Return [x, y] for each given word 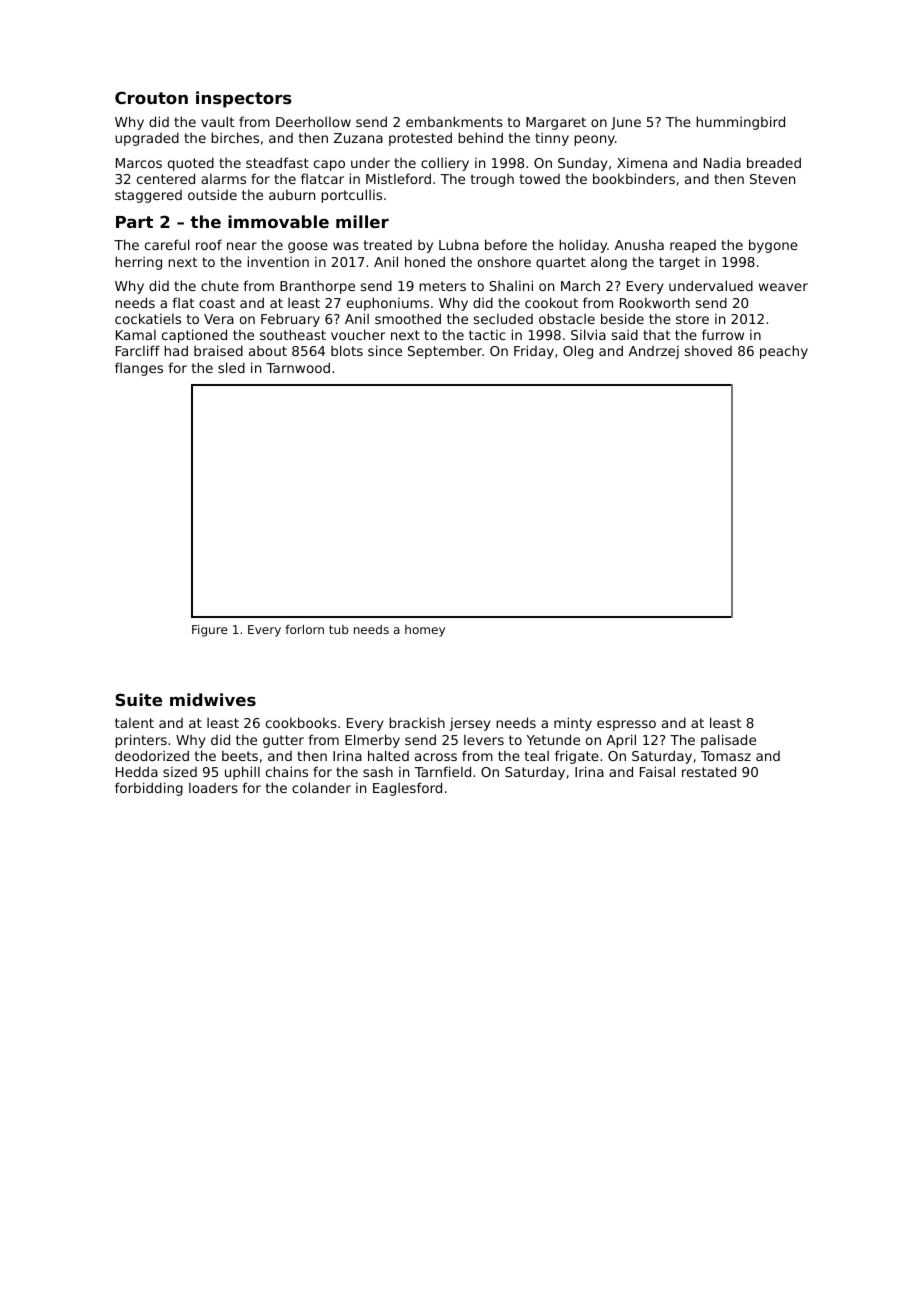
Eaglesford [407, 789]
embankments [454, 121]
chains [287, 771]
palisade [728, 741]
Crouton [151, 97]
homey [425, 631]
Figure [210, 631]
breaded [774, 162]
